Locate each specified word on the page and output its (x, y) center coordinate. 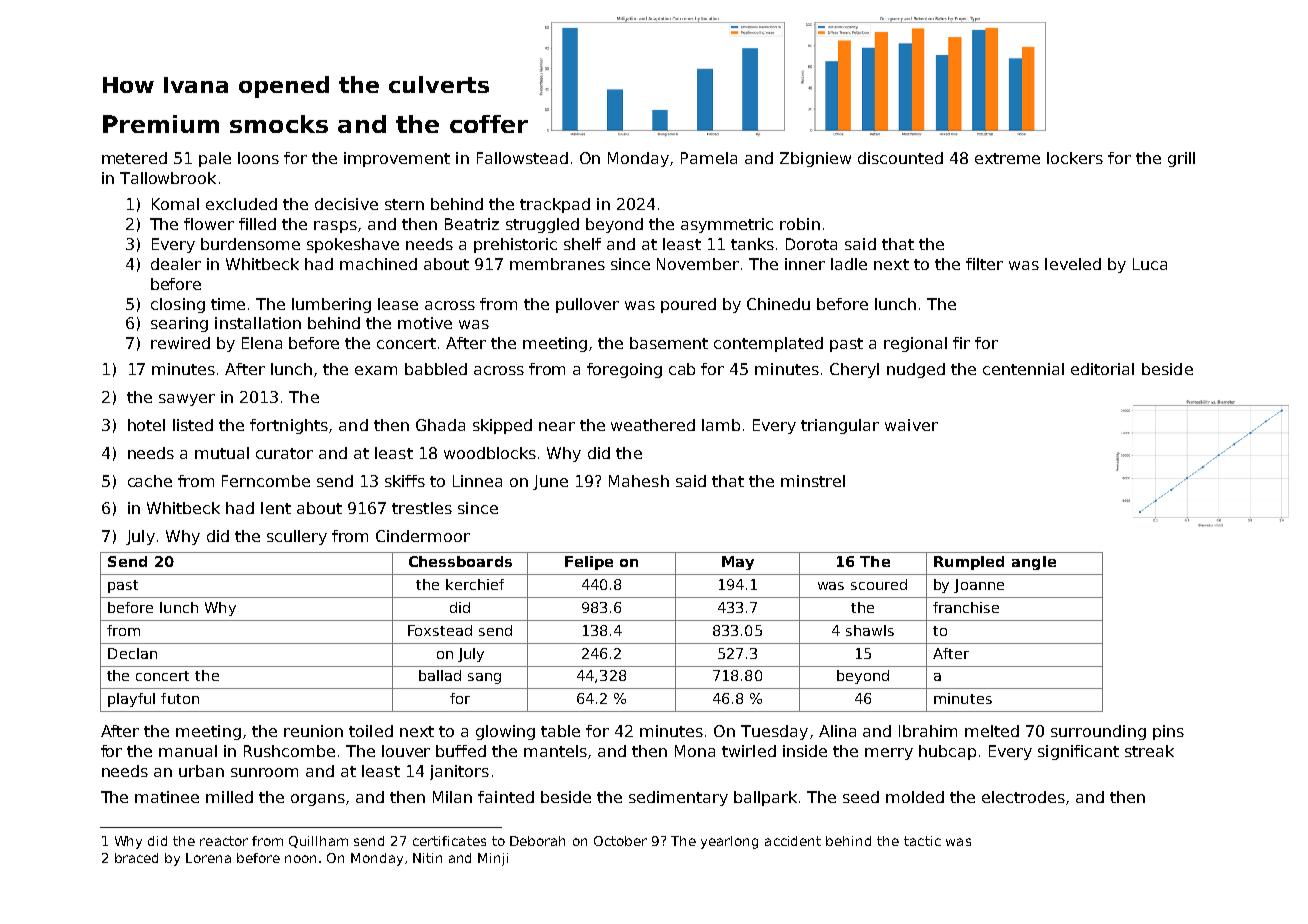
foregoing (624, 370)
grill (1181, 159)
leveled (1073, 264)
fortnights (289, 426)
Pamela (709, 158)
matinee (167, 797)
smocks (279, 124)
